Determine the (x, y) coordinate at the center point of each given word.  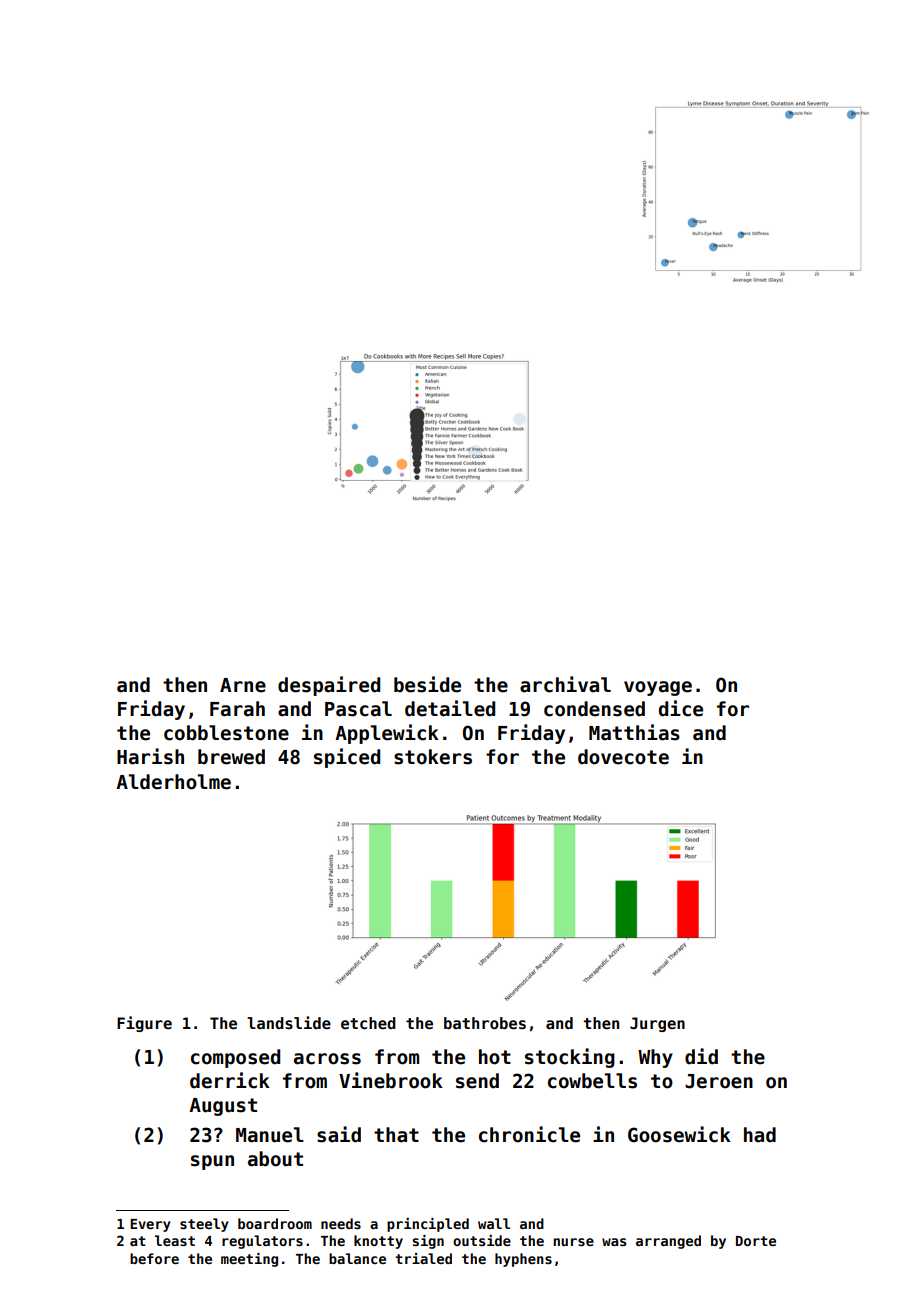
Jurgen (657, 1024)
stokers (433, 757)
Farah (237, 709)
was (614, 1242)
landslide (289, 1023)
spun (212, 1162)
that (396, 1135)
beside (427, 684)
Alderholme (173, 782)
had (760, 1135)
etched (368, 1023)
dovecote (623, 757)
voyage (658, 688)
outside (482, 1240)
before (154, 1258)
